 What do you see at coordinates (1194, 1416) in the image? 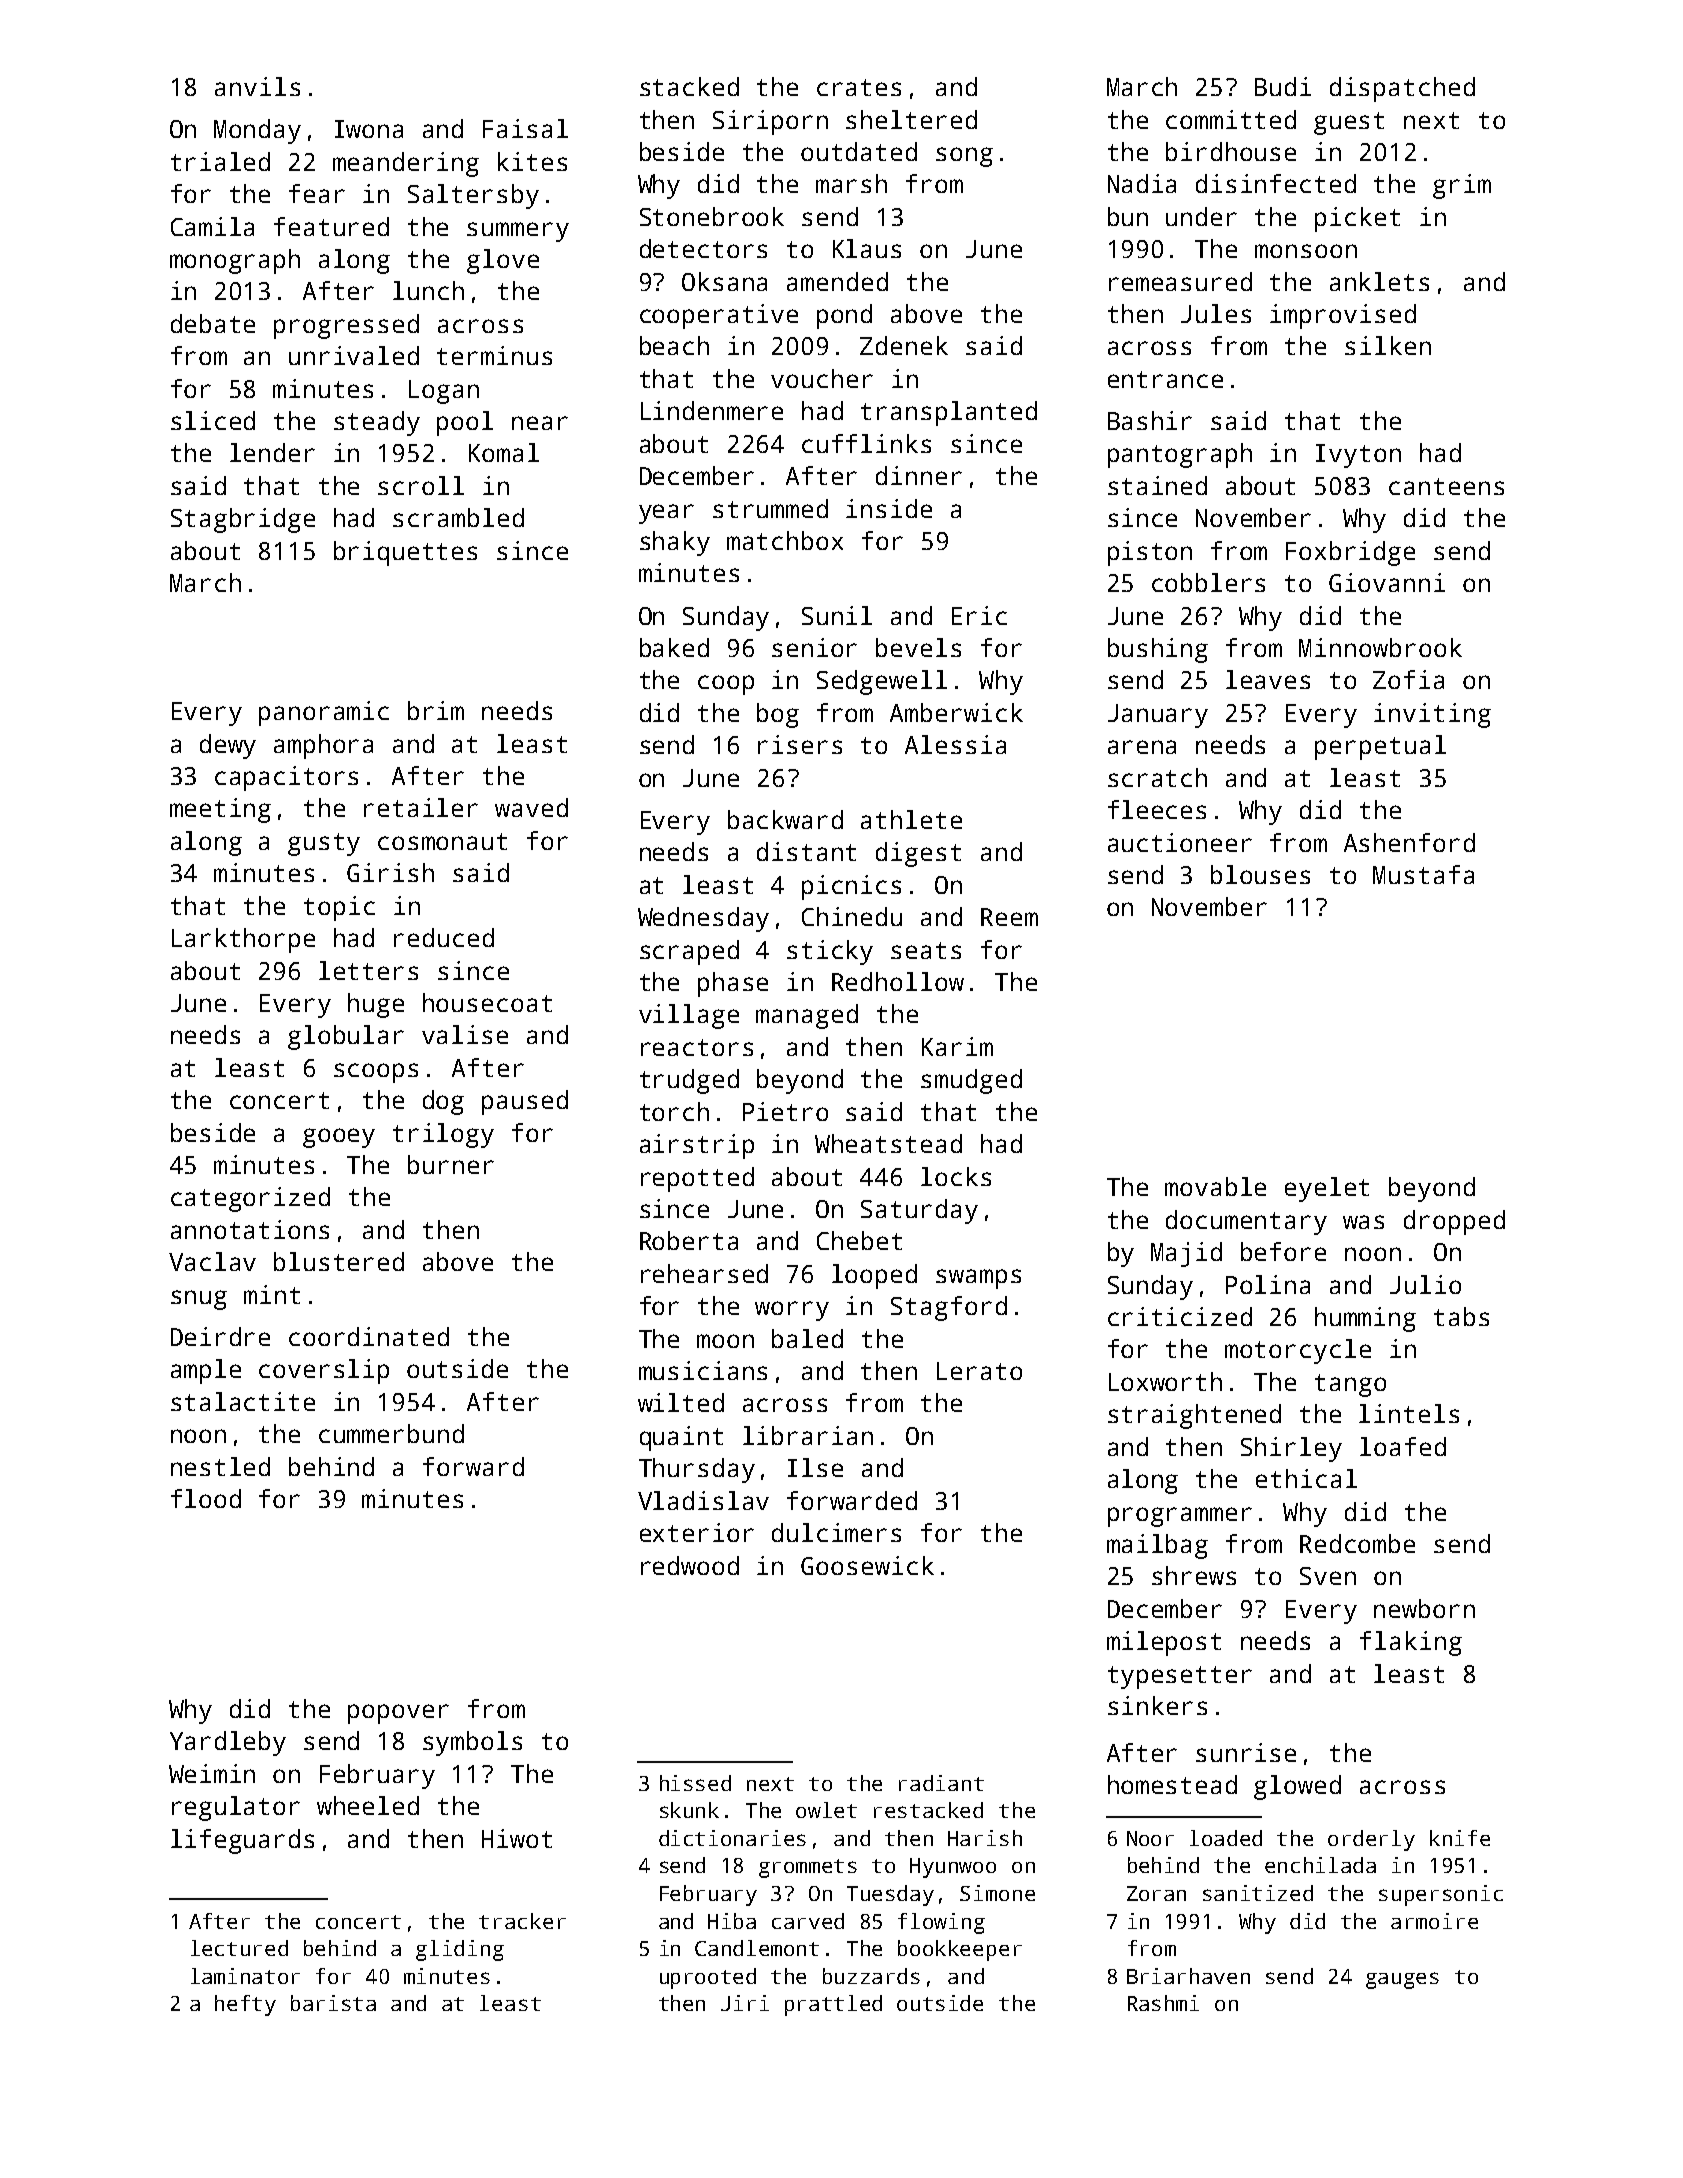
I see `straightened` at bounding box center [1194, 1416].
